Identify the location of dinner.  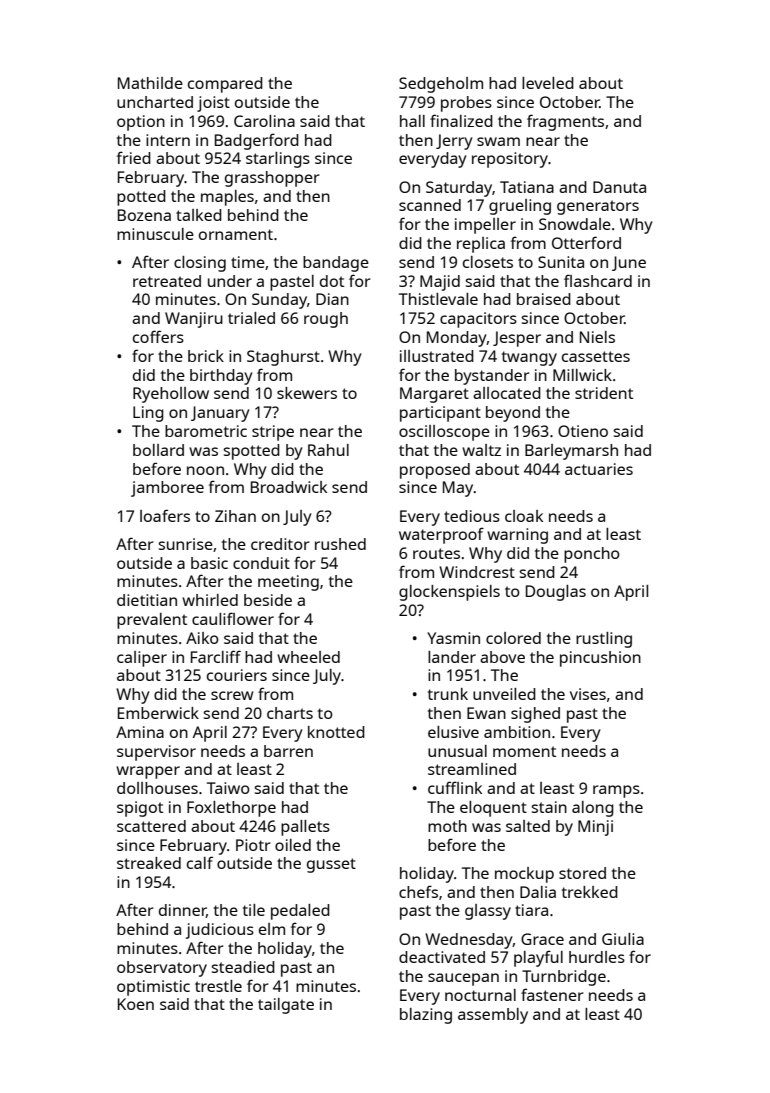
(183, 911).
